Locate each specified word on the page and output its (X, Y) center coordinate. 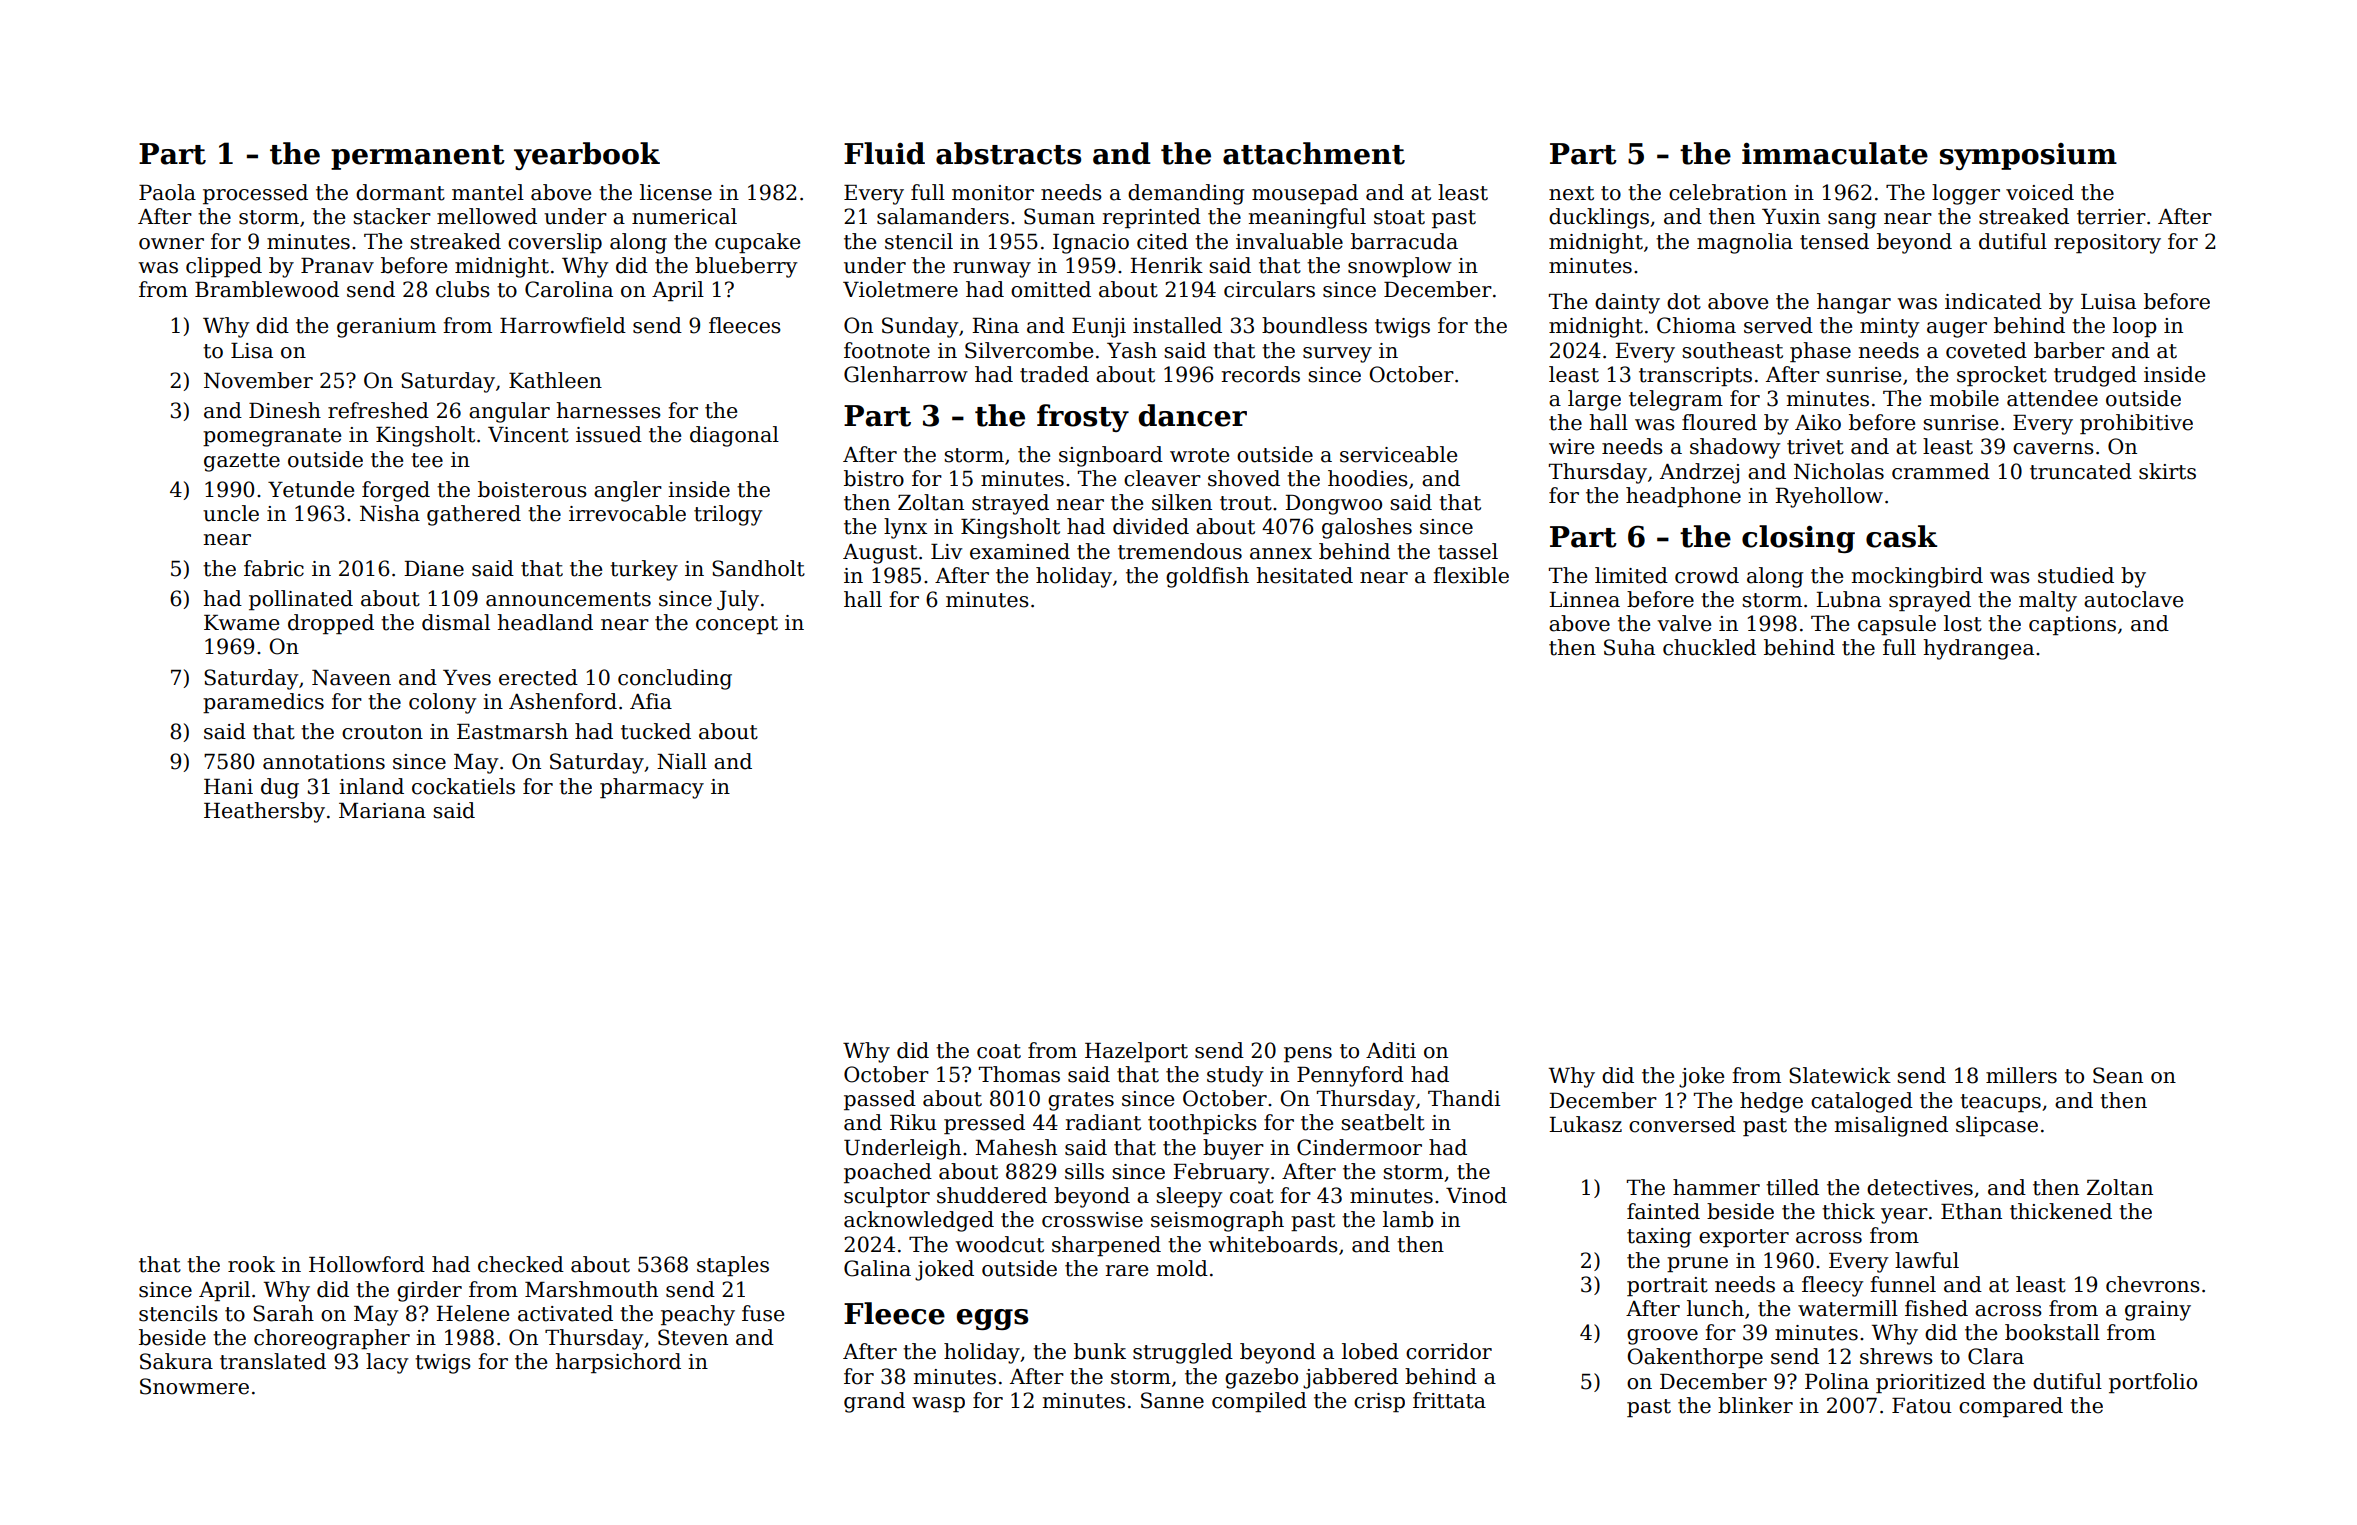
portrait (1667, 1286)
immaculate (1835, 153)
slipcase (1997, 1126)
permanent (418, 157)
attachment (1314, 153)
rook (251, 1264)
